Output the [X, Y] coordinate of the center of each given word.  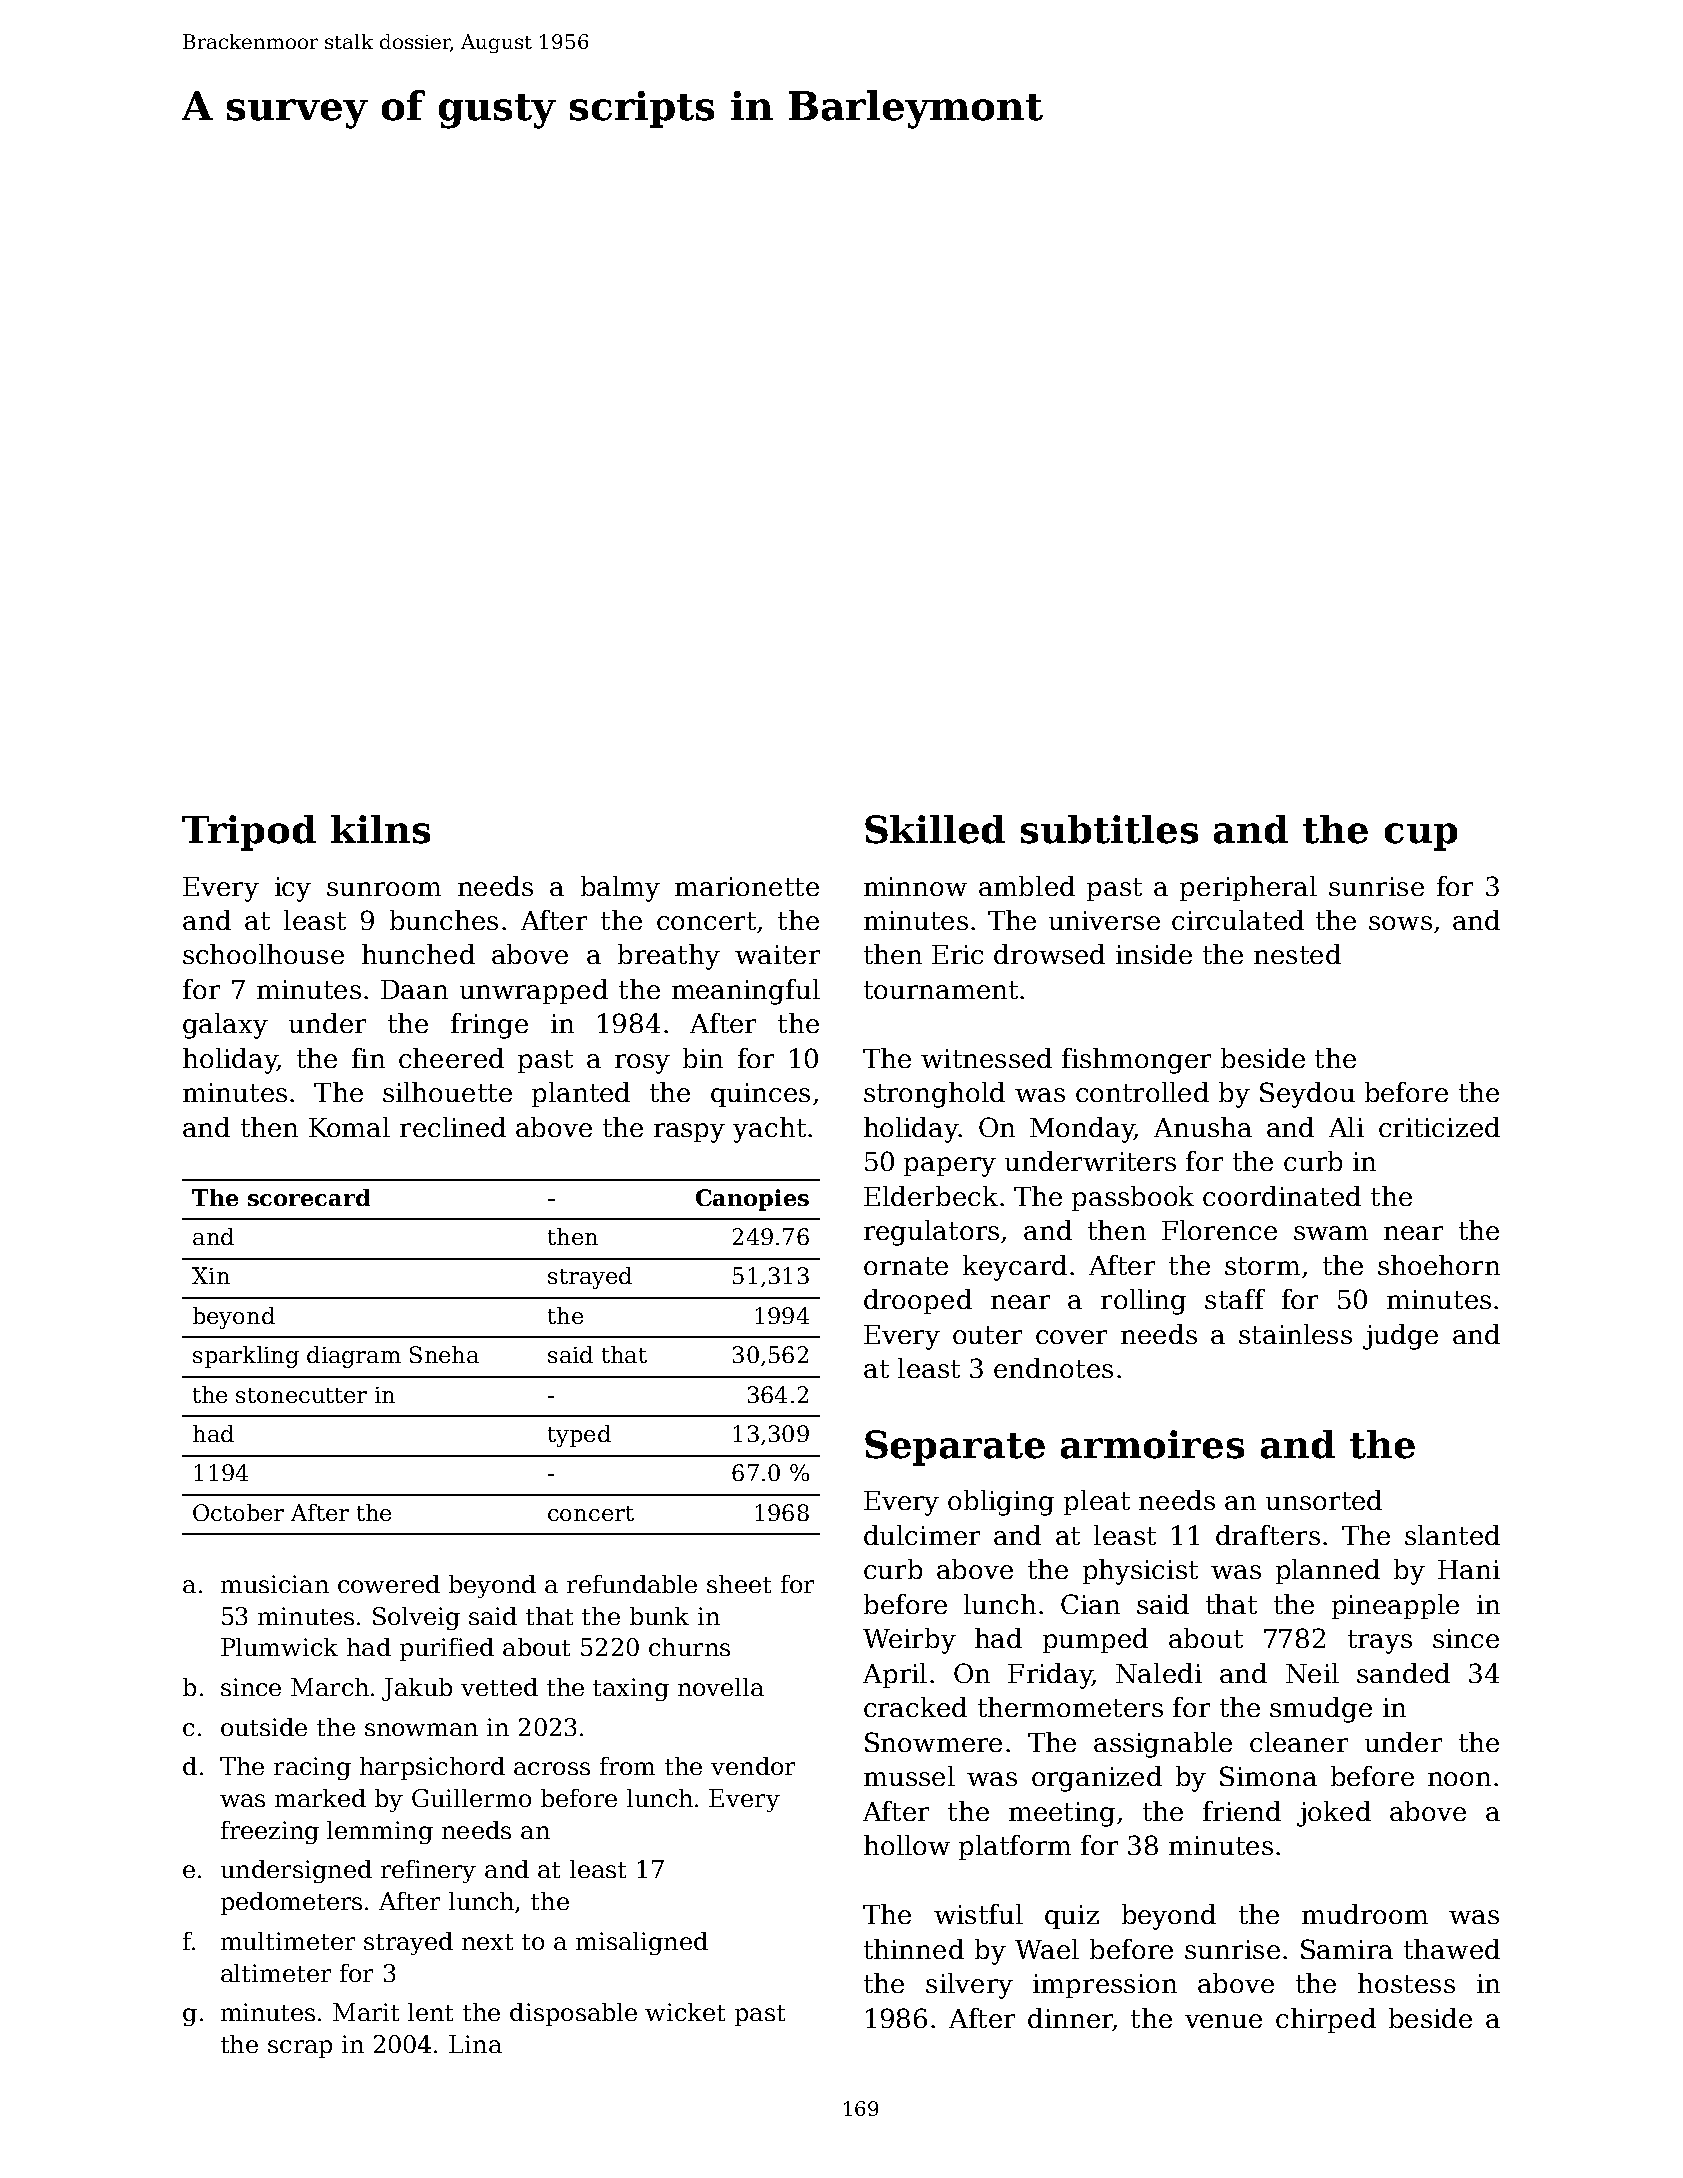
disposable [573, 2014]
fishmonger [1136, 1061]
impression [1105, 1986]
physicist [1140, 1572]
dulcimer [922, 1535]
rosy [642, 1064]
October [238, 1512]
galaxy [225, 1026]
